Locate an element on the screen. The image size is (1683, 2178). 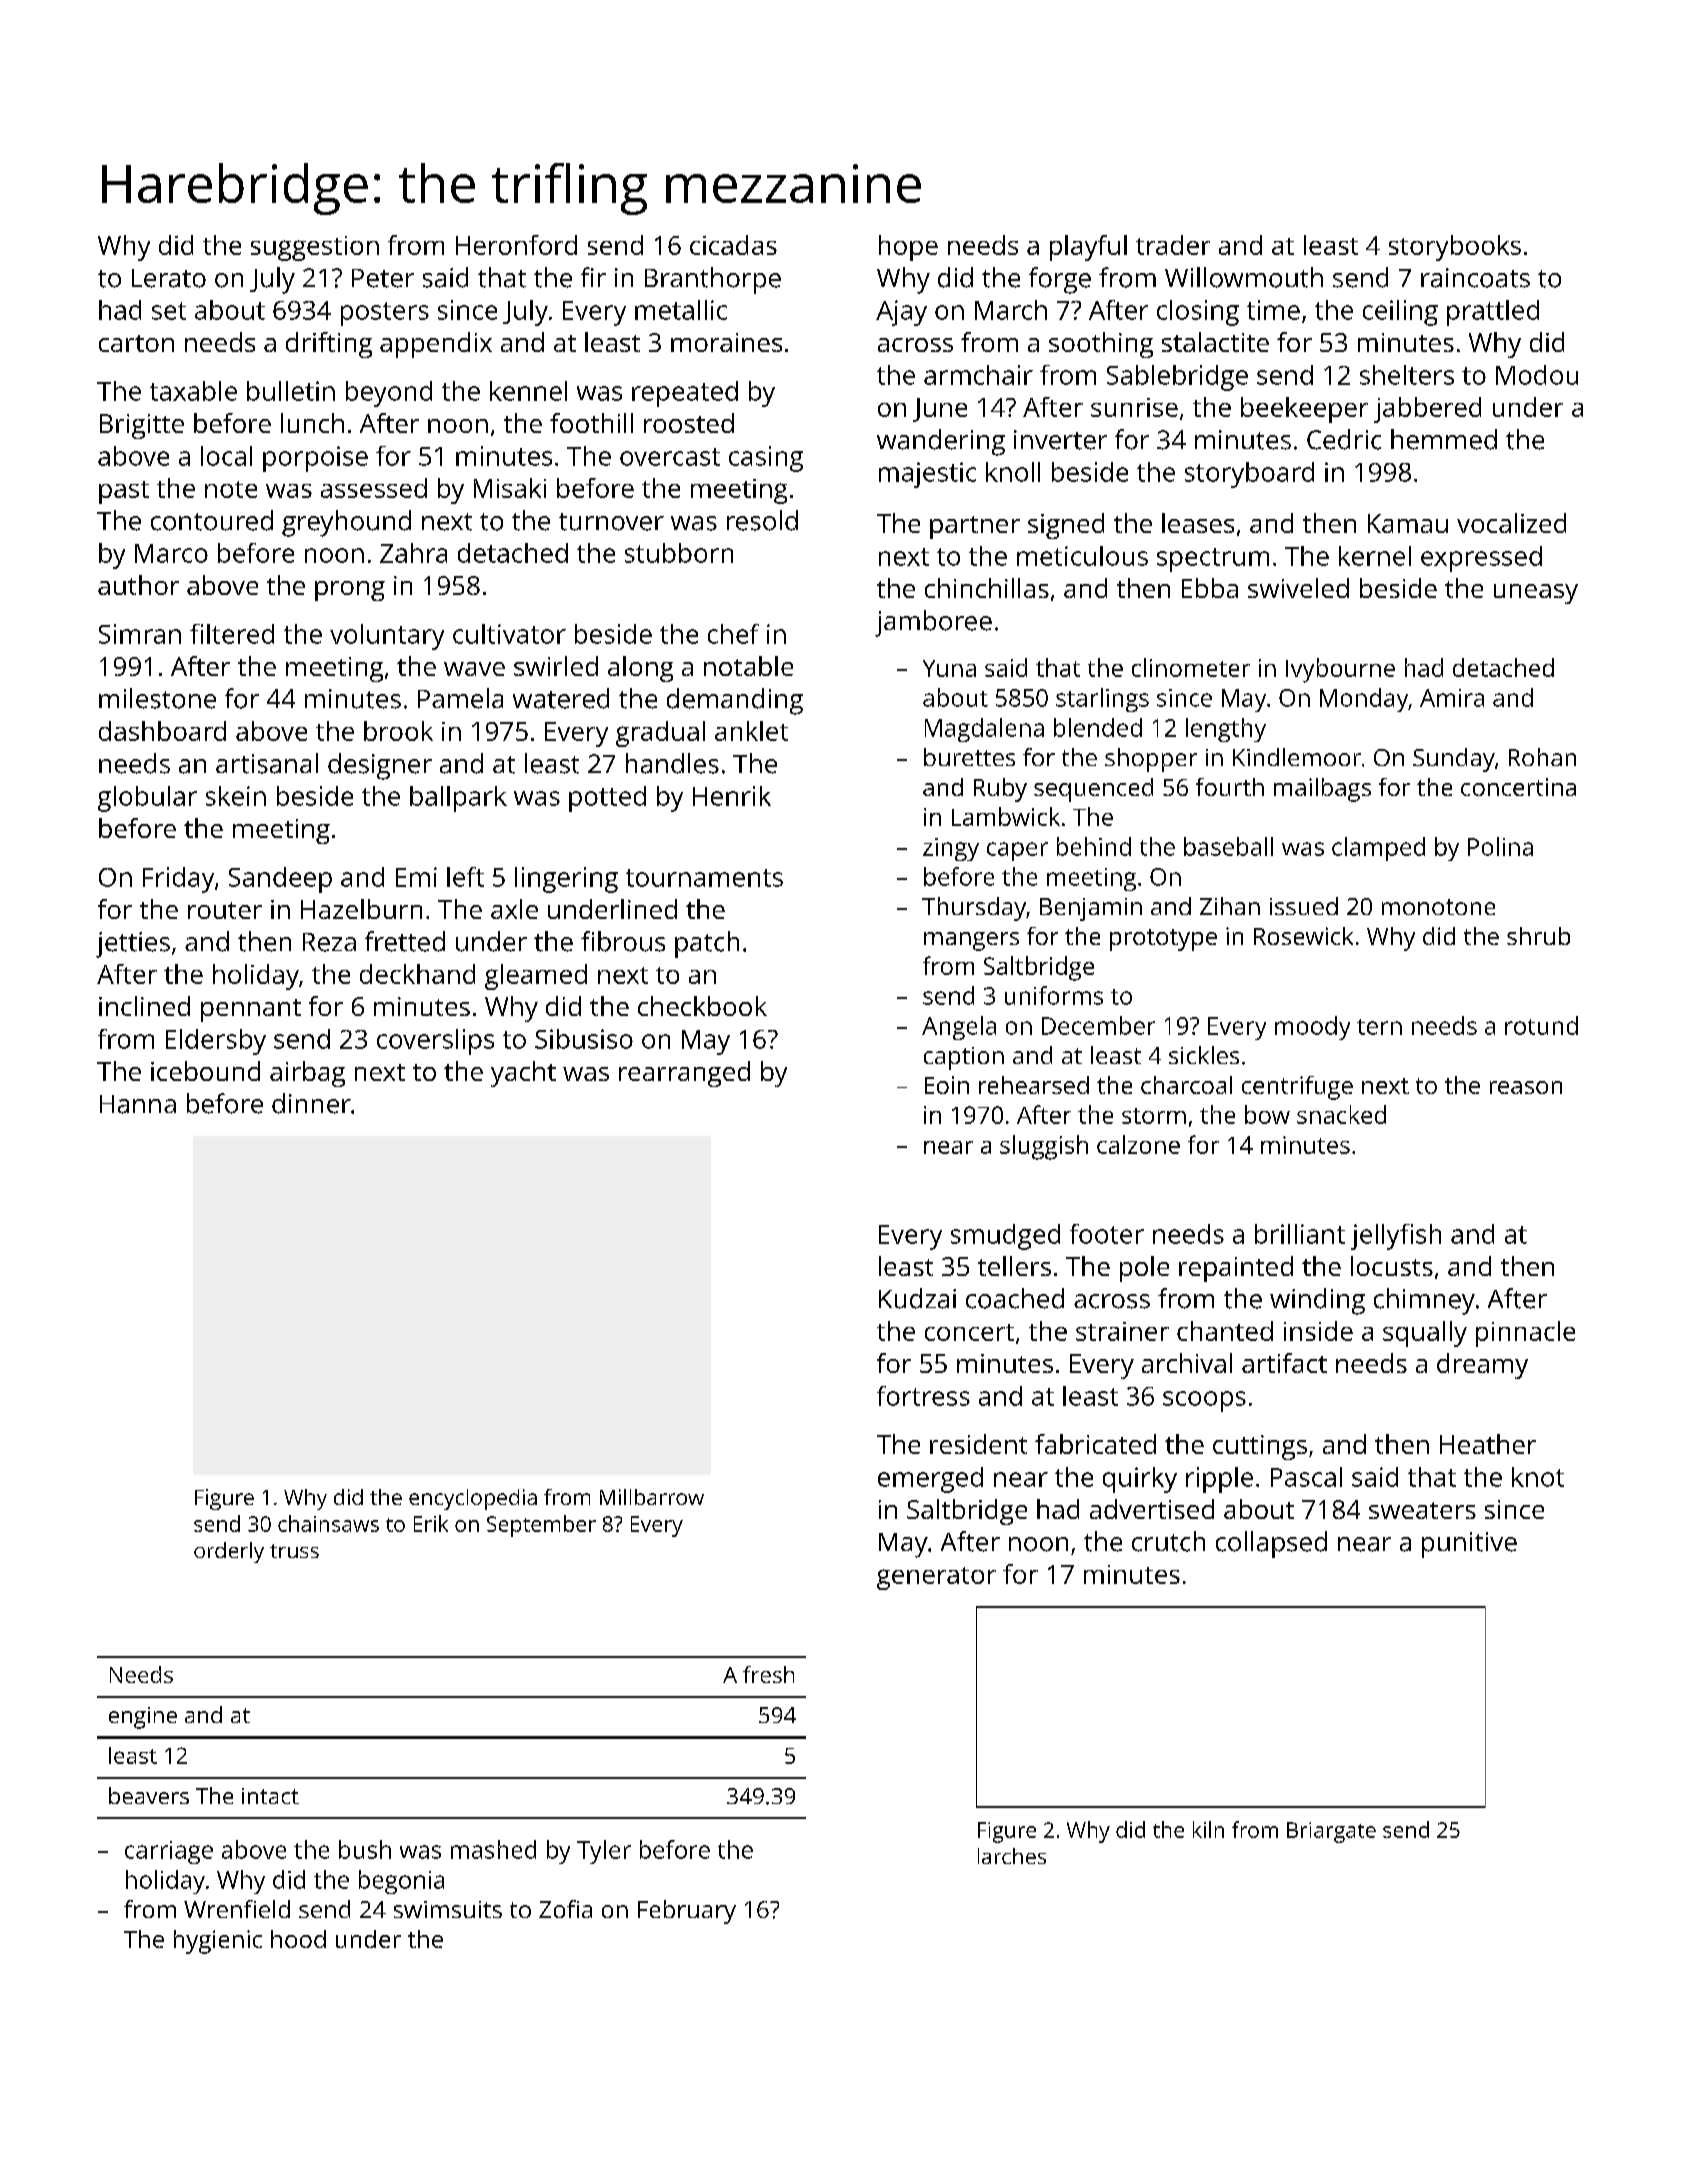
Lerato is located at coordinates (169, 278).
